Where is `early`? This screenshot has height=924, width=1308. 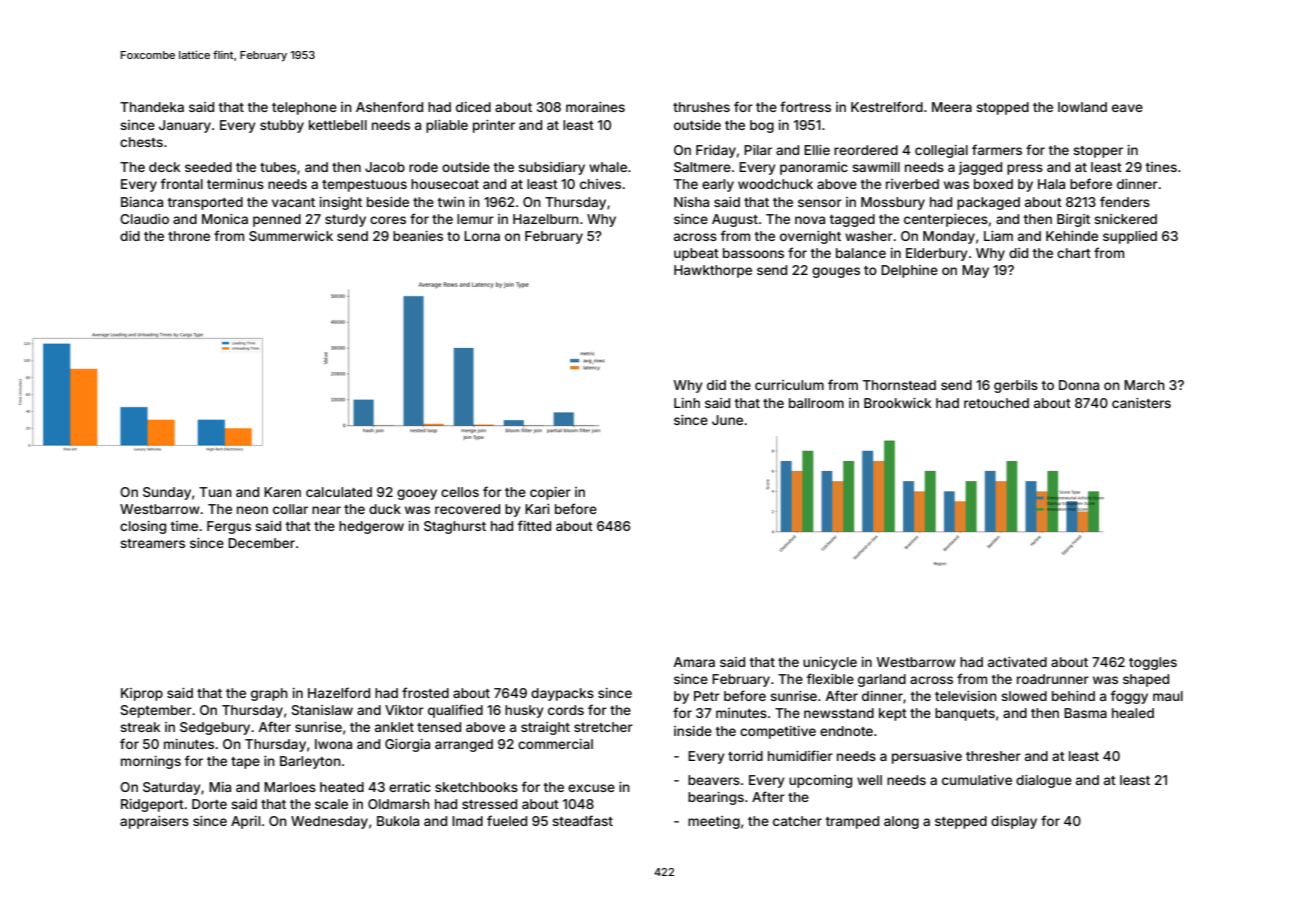
early is located at coordinates (718, 185).
